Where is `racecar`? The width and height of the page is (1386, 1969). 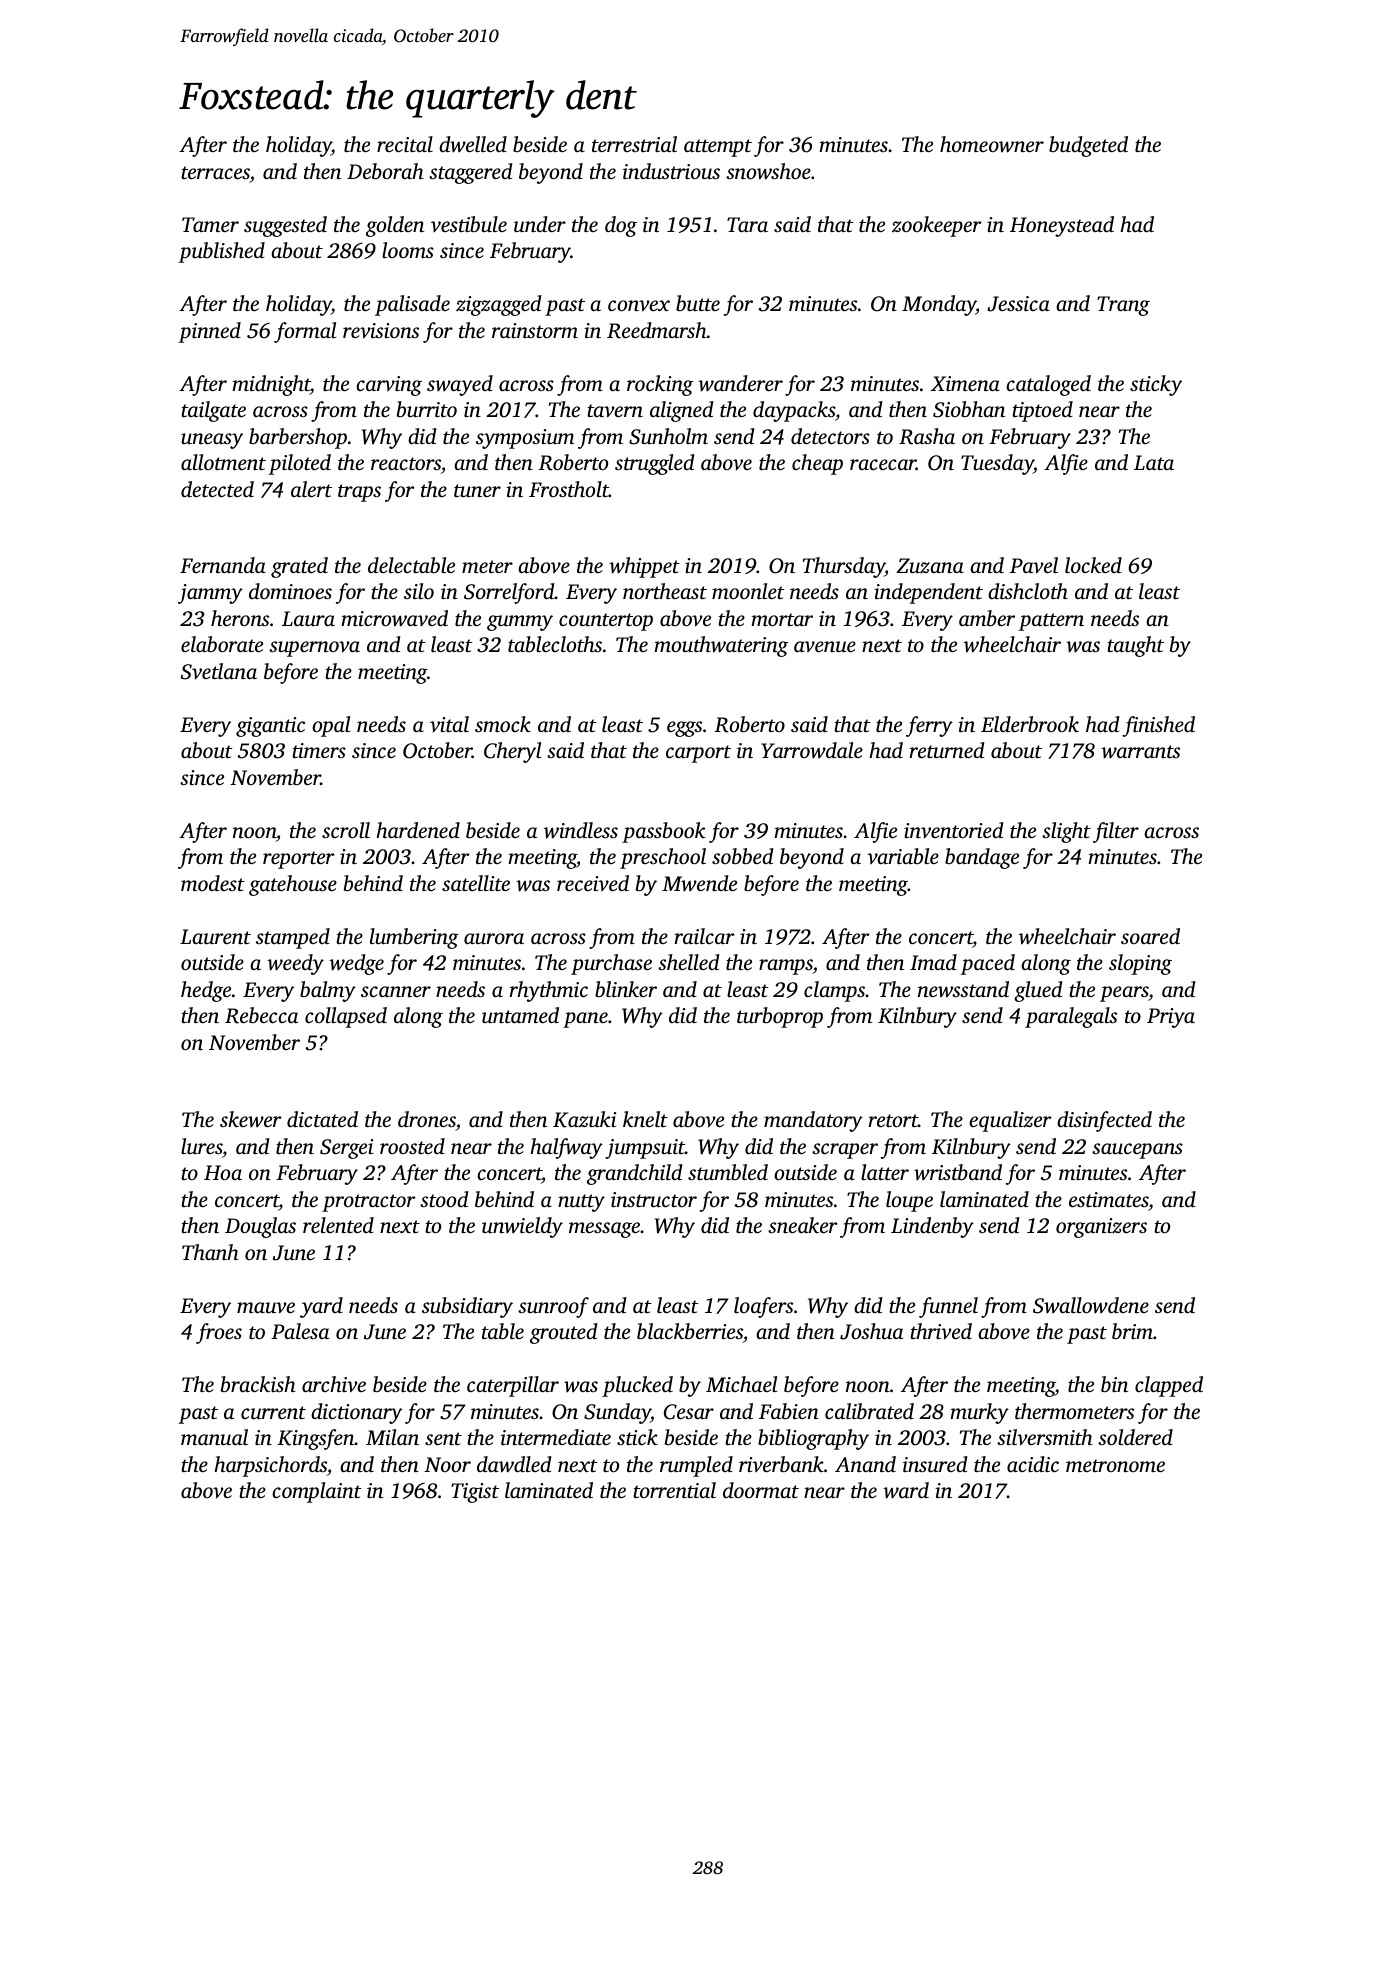 racecar is located at coordinates (883, 464).
